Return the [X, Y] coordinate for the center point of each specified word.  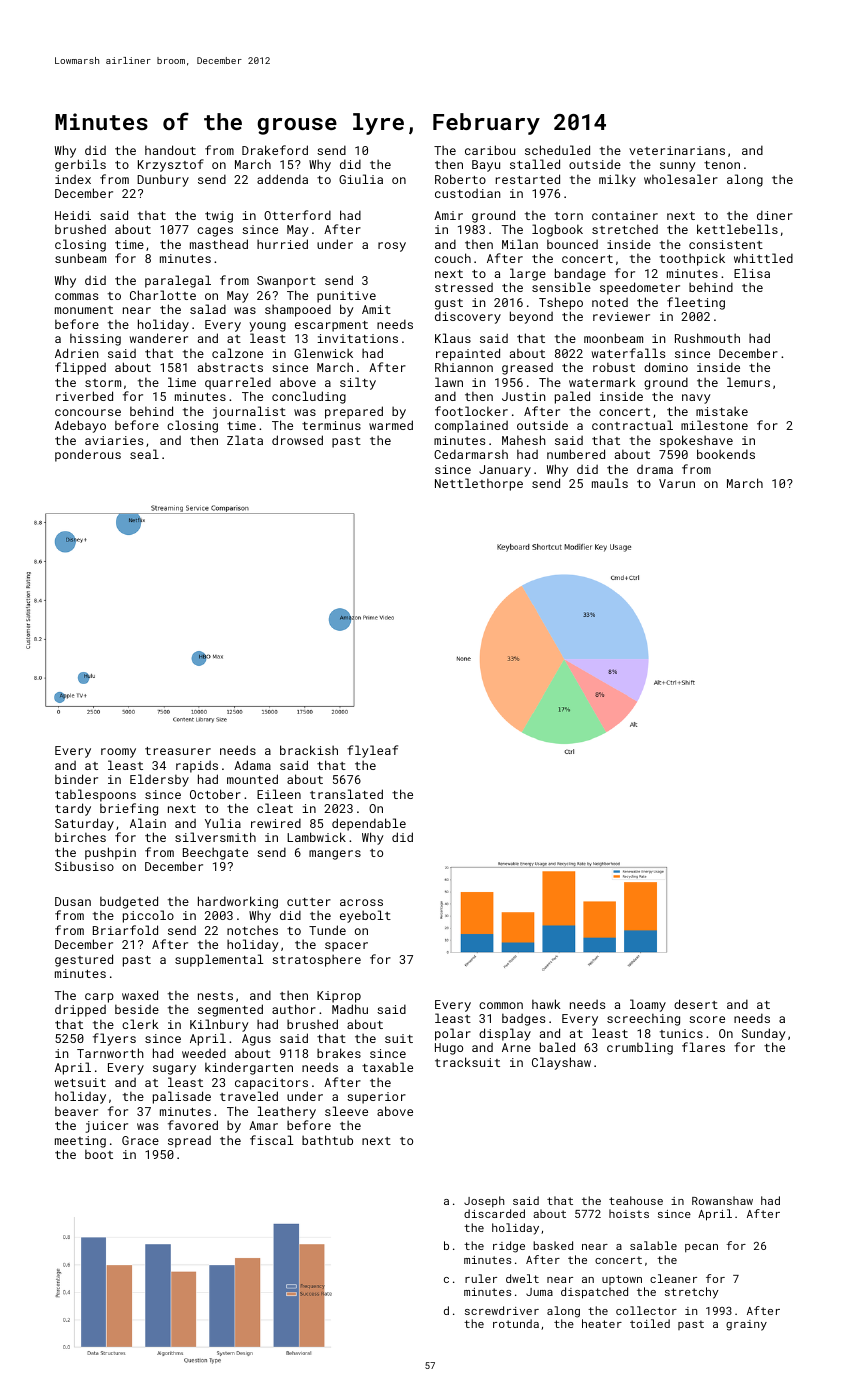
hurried [282, 244]
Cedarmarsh [471, 454]
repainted [468, 354]
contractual [632, 425]
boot [99, 1154]
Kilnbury [219, 1025]
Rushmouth [707, 338]
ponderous [88, 455]
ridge [509, 1247]
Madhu [350, 1009]
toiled [650, 1323]
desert [696, 1004]
